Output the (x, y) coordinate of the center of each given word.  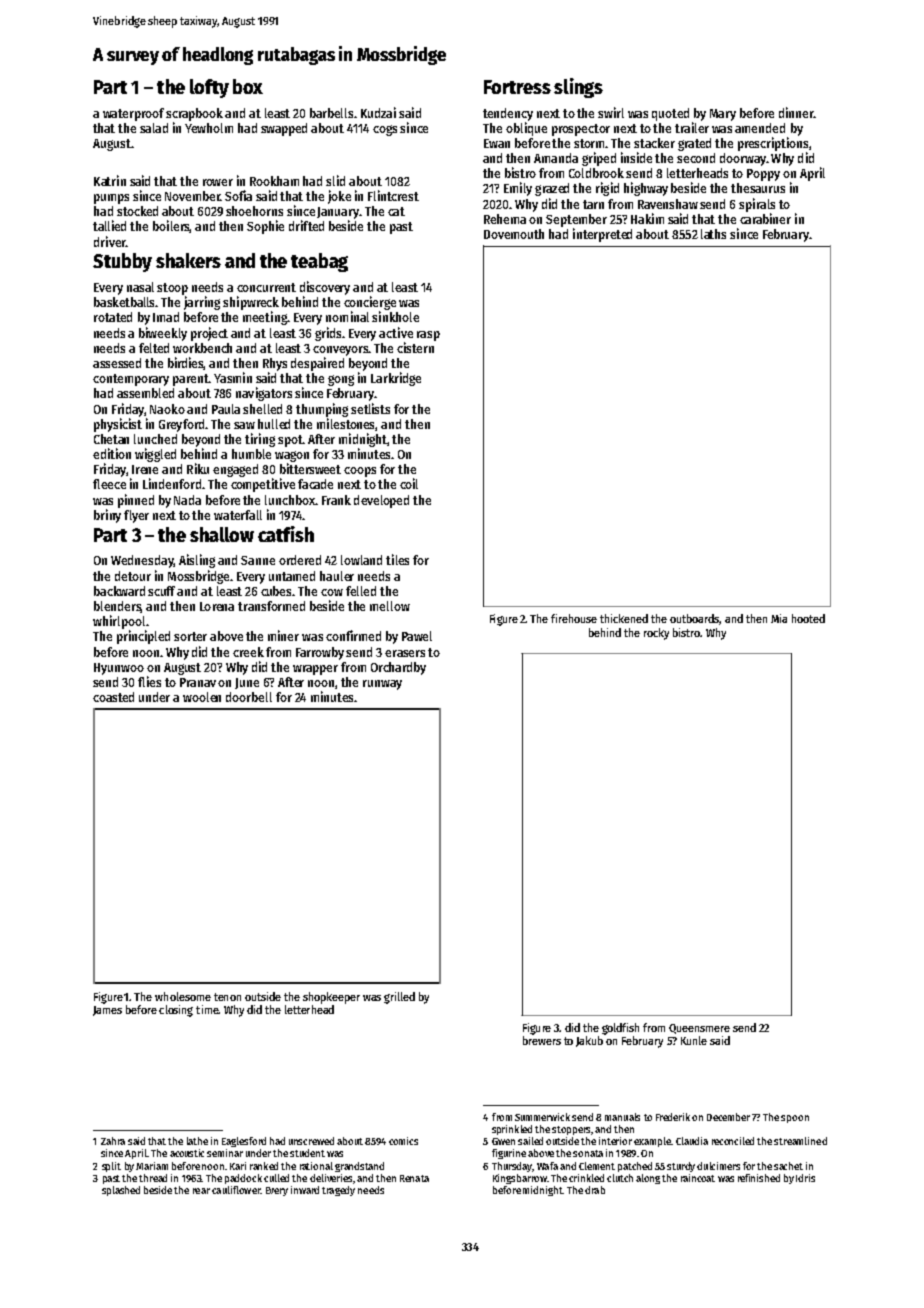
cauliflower (236, 1190)
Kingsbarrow (520, 1179)
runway (382, 685)
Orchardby (398, 668)
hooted (808, 618)
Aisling (197, 561)
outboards (695, 619)
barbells (331, 113)
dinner (796, 112)
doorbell (249, 697)
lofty (209, 88)
